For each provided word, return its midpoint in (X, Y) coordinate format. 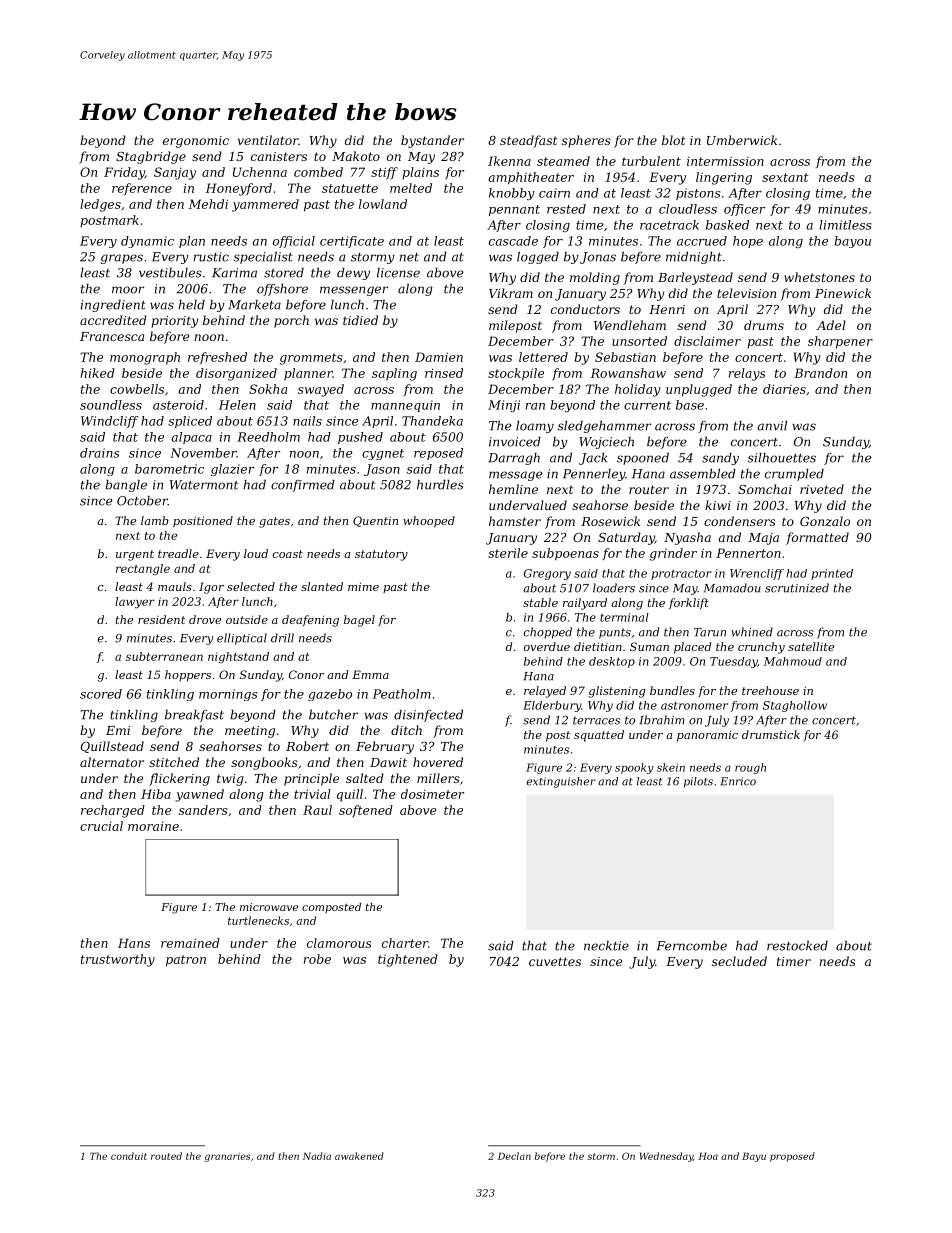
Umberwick (742, 140)
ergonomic (196, 142)
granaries (227, 1157)
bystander (432, 141)
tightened (408, 960)
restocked (797, 946)
